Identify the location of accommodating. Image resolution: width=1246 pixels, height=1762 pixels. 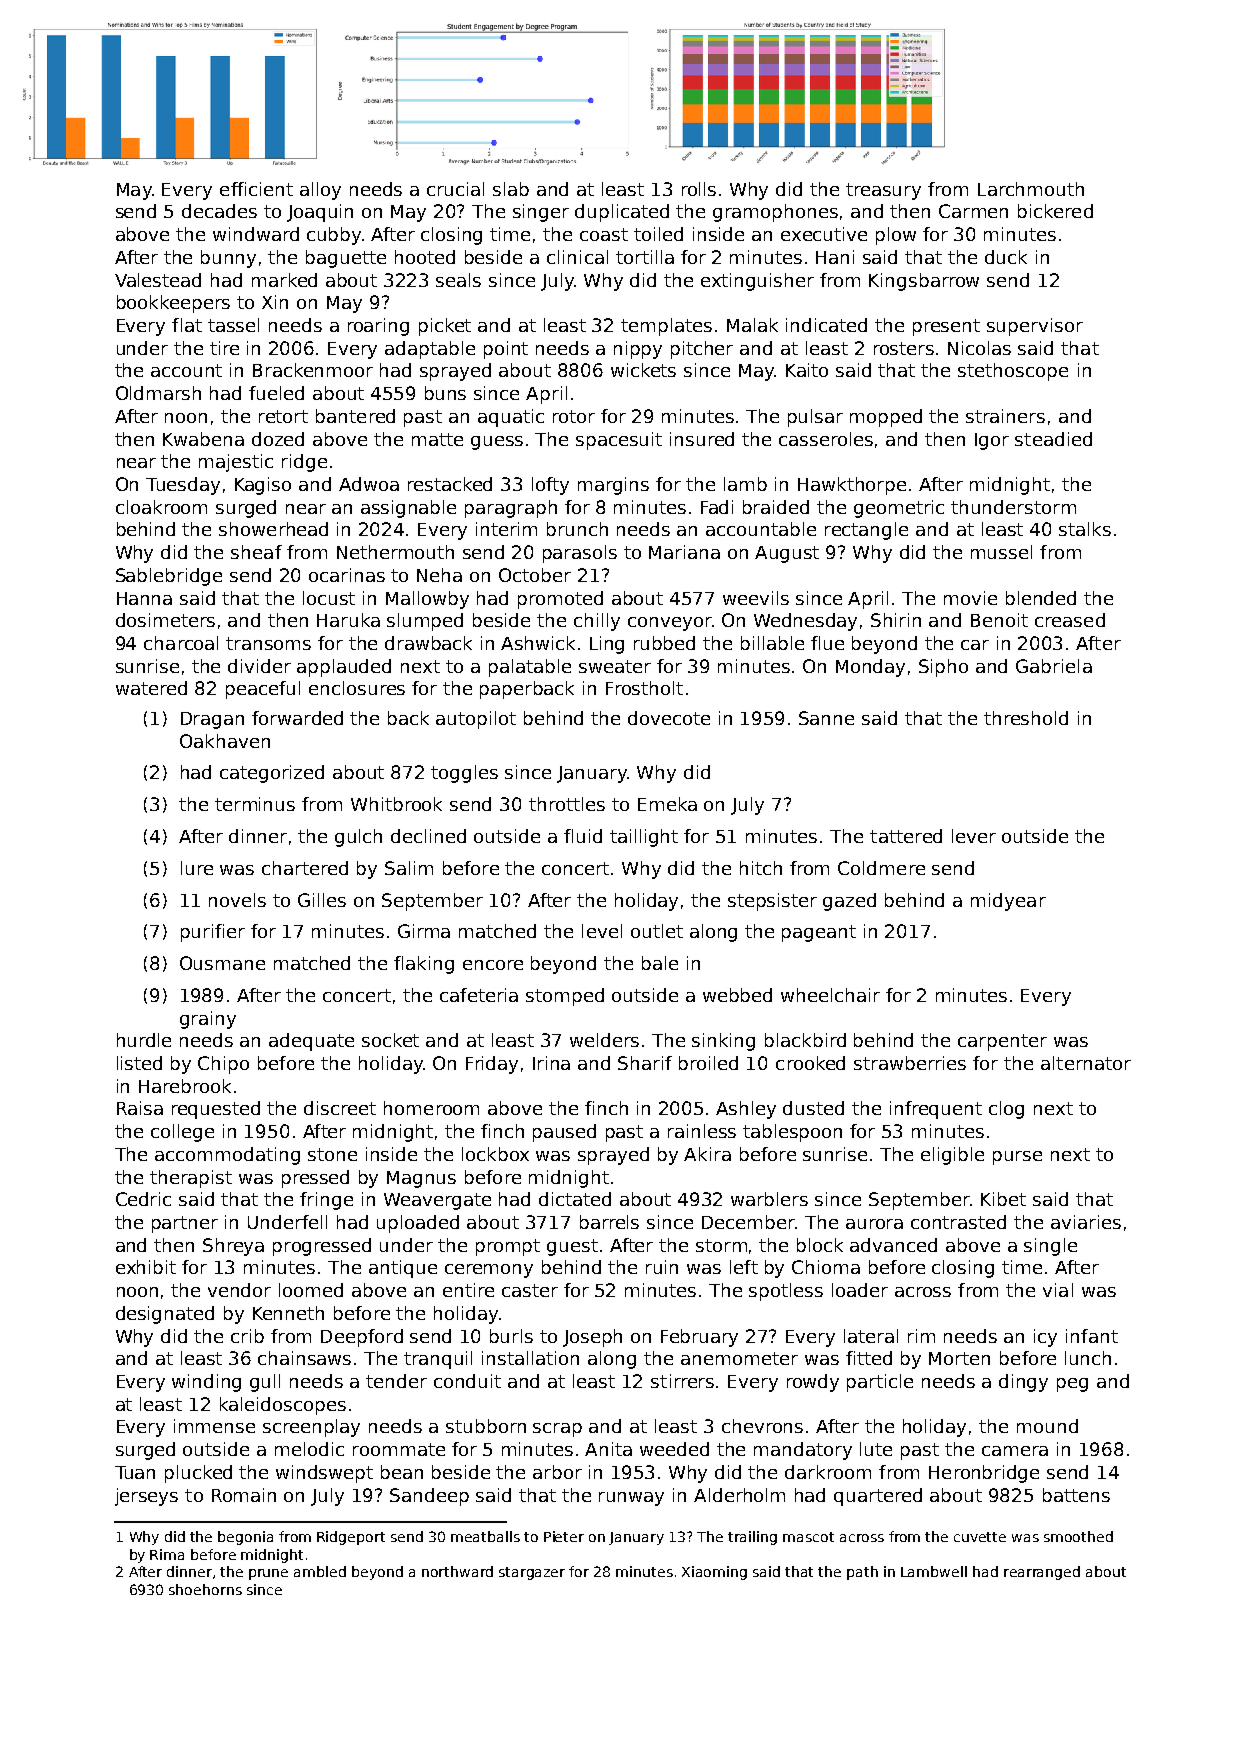
(227, 1156).
